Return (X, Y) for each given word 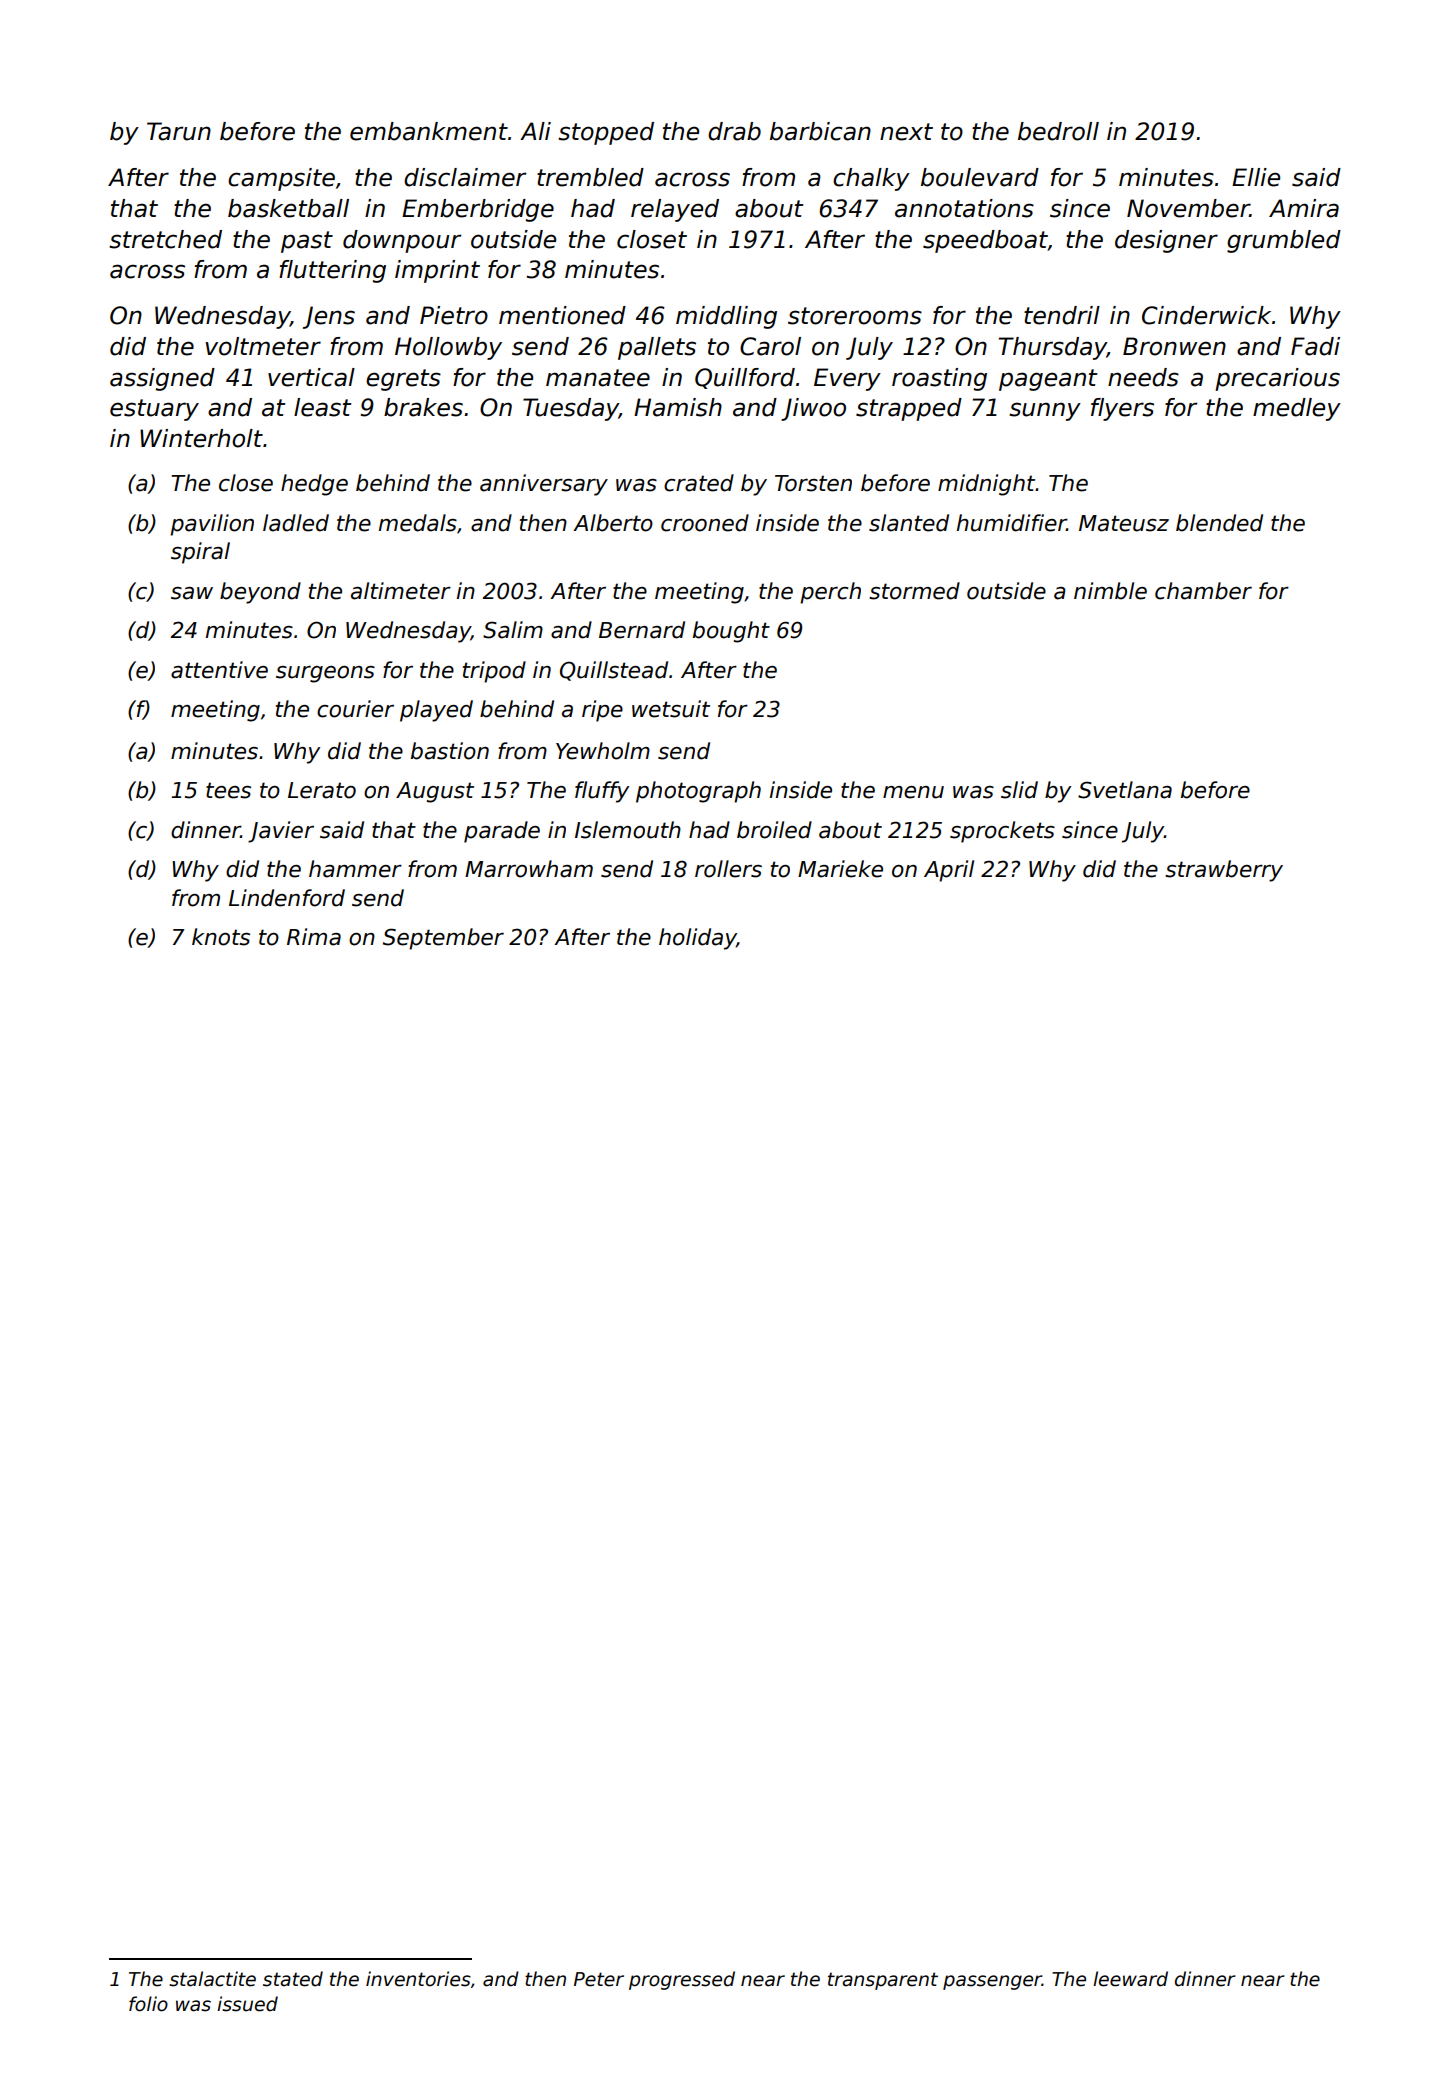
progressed (682, 1980)
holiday (698, 939)
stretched (165, 239)
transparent (883, 1981)
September (443, 939)
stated (293, 1979)
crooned (705, 523)
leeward (1130, 1979)
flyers (1122, 409)
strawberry (1224, 871)
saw (192, 593)
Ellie (1256, 177)
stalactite (212, 1979)
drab (734, 131)
